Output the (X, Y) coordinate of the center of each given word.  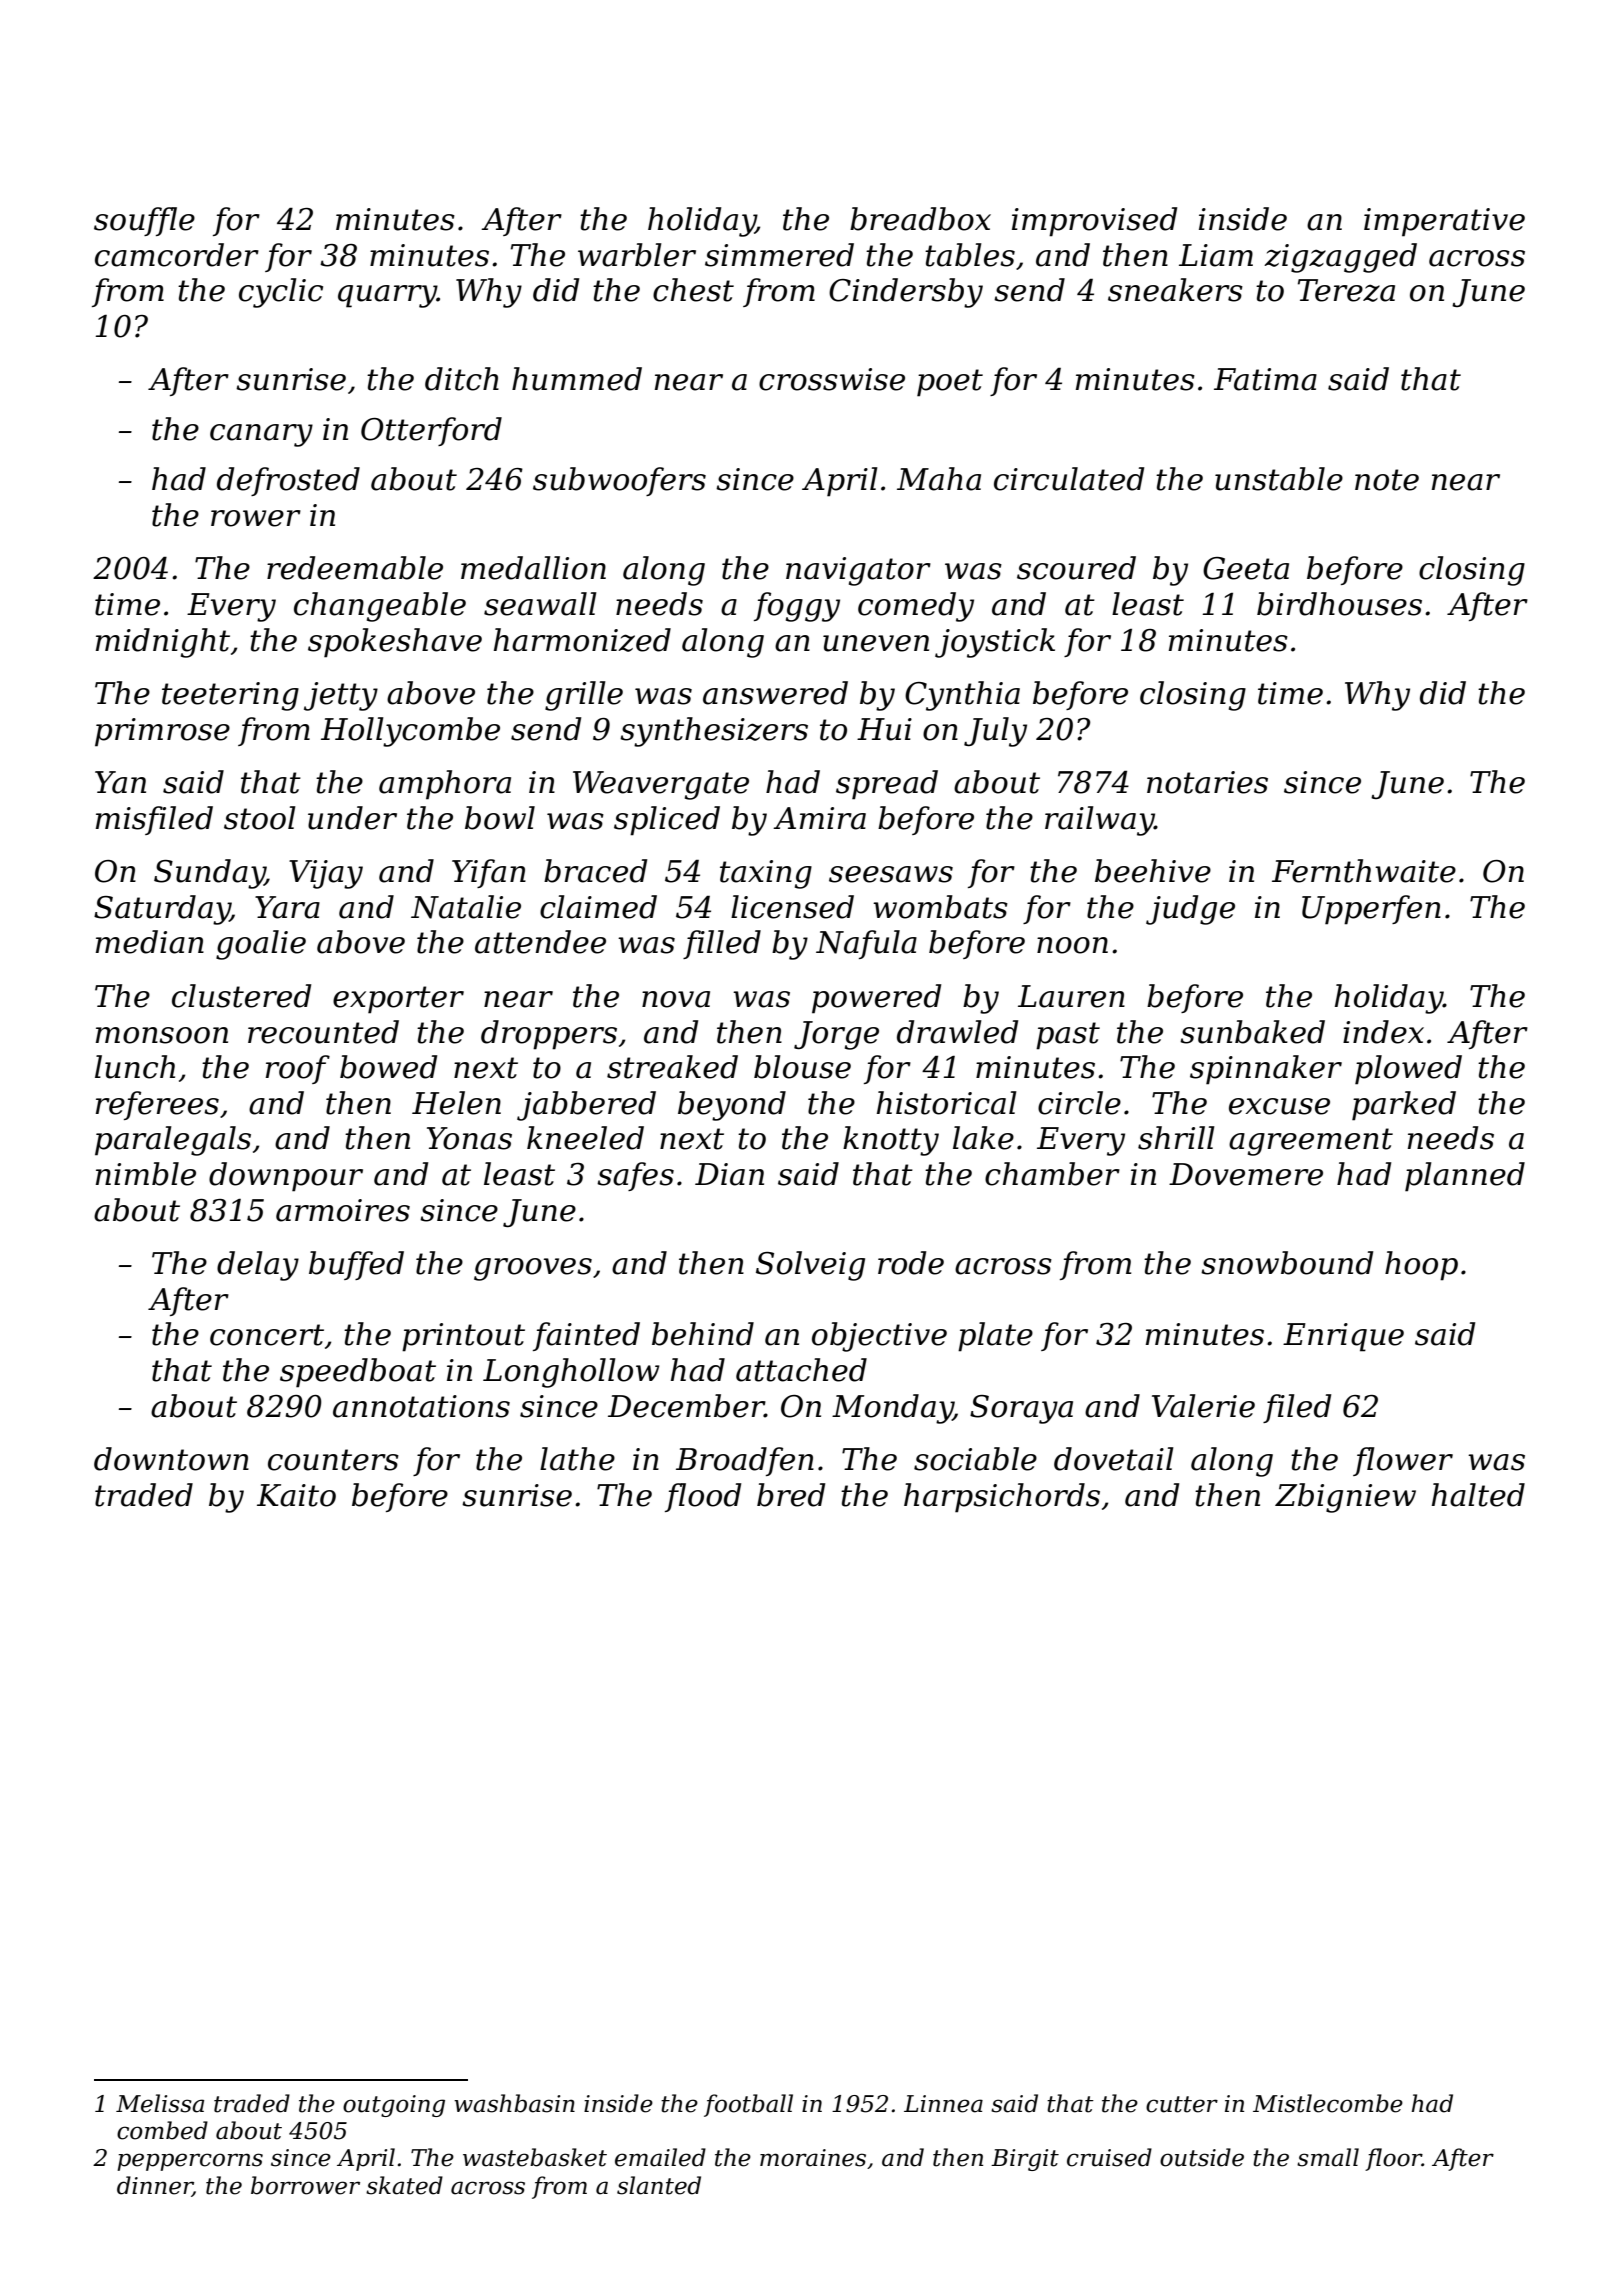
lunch (135, 1067)
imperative (1444, 222)
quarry (387, 296)
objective (879, 1337)
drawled (957, 1032)
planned (1465, 1177)
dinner (155, 2186)
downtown (171, 1459)
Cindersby (906, 293)
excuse (1279, 1106)
